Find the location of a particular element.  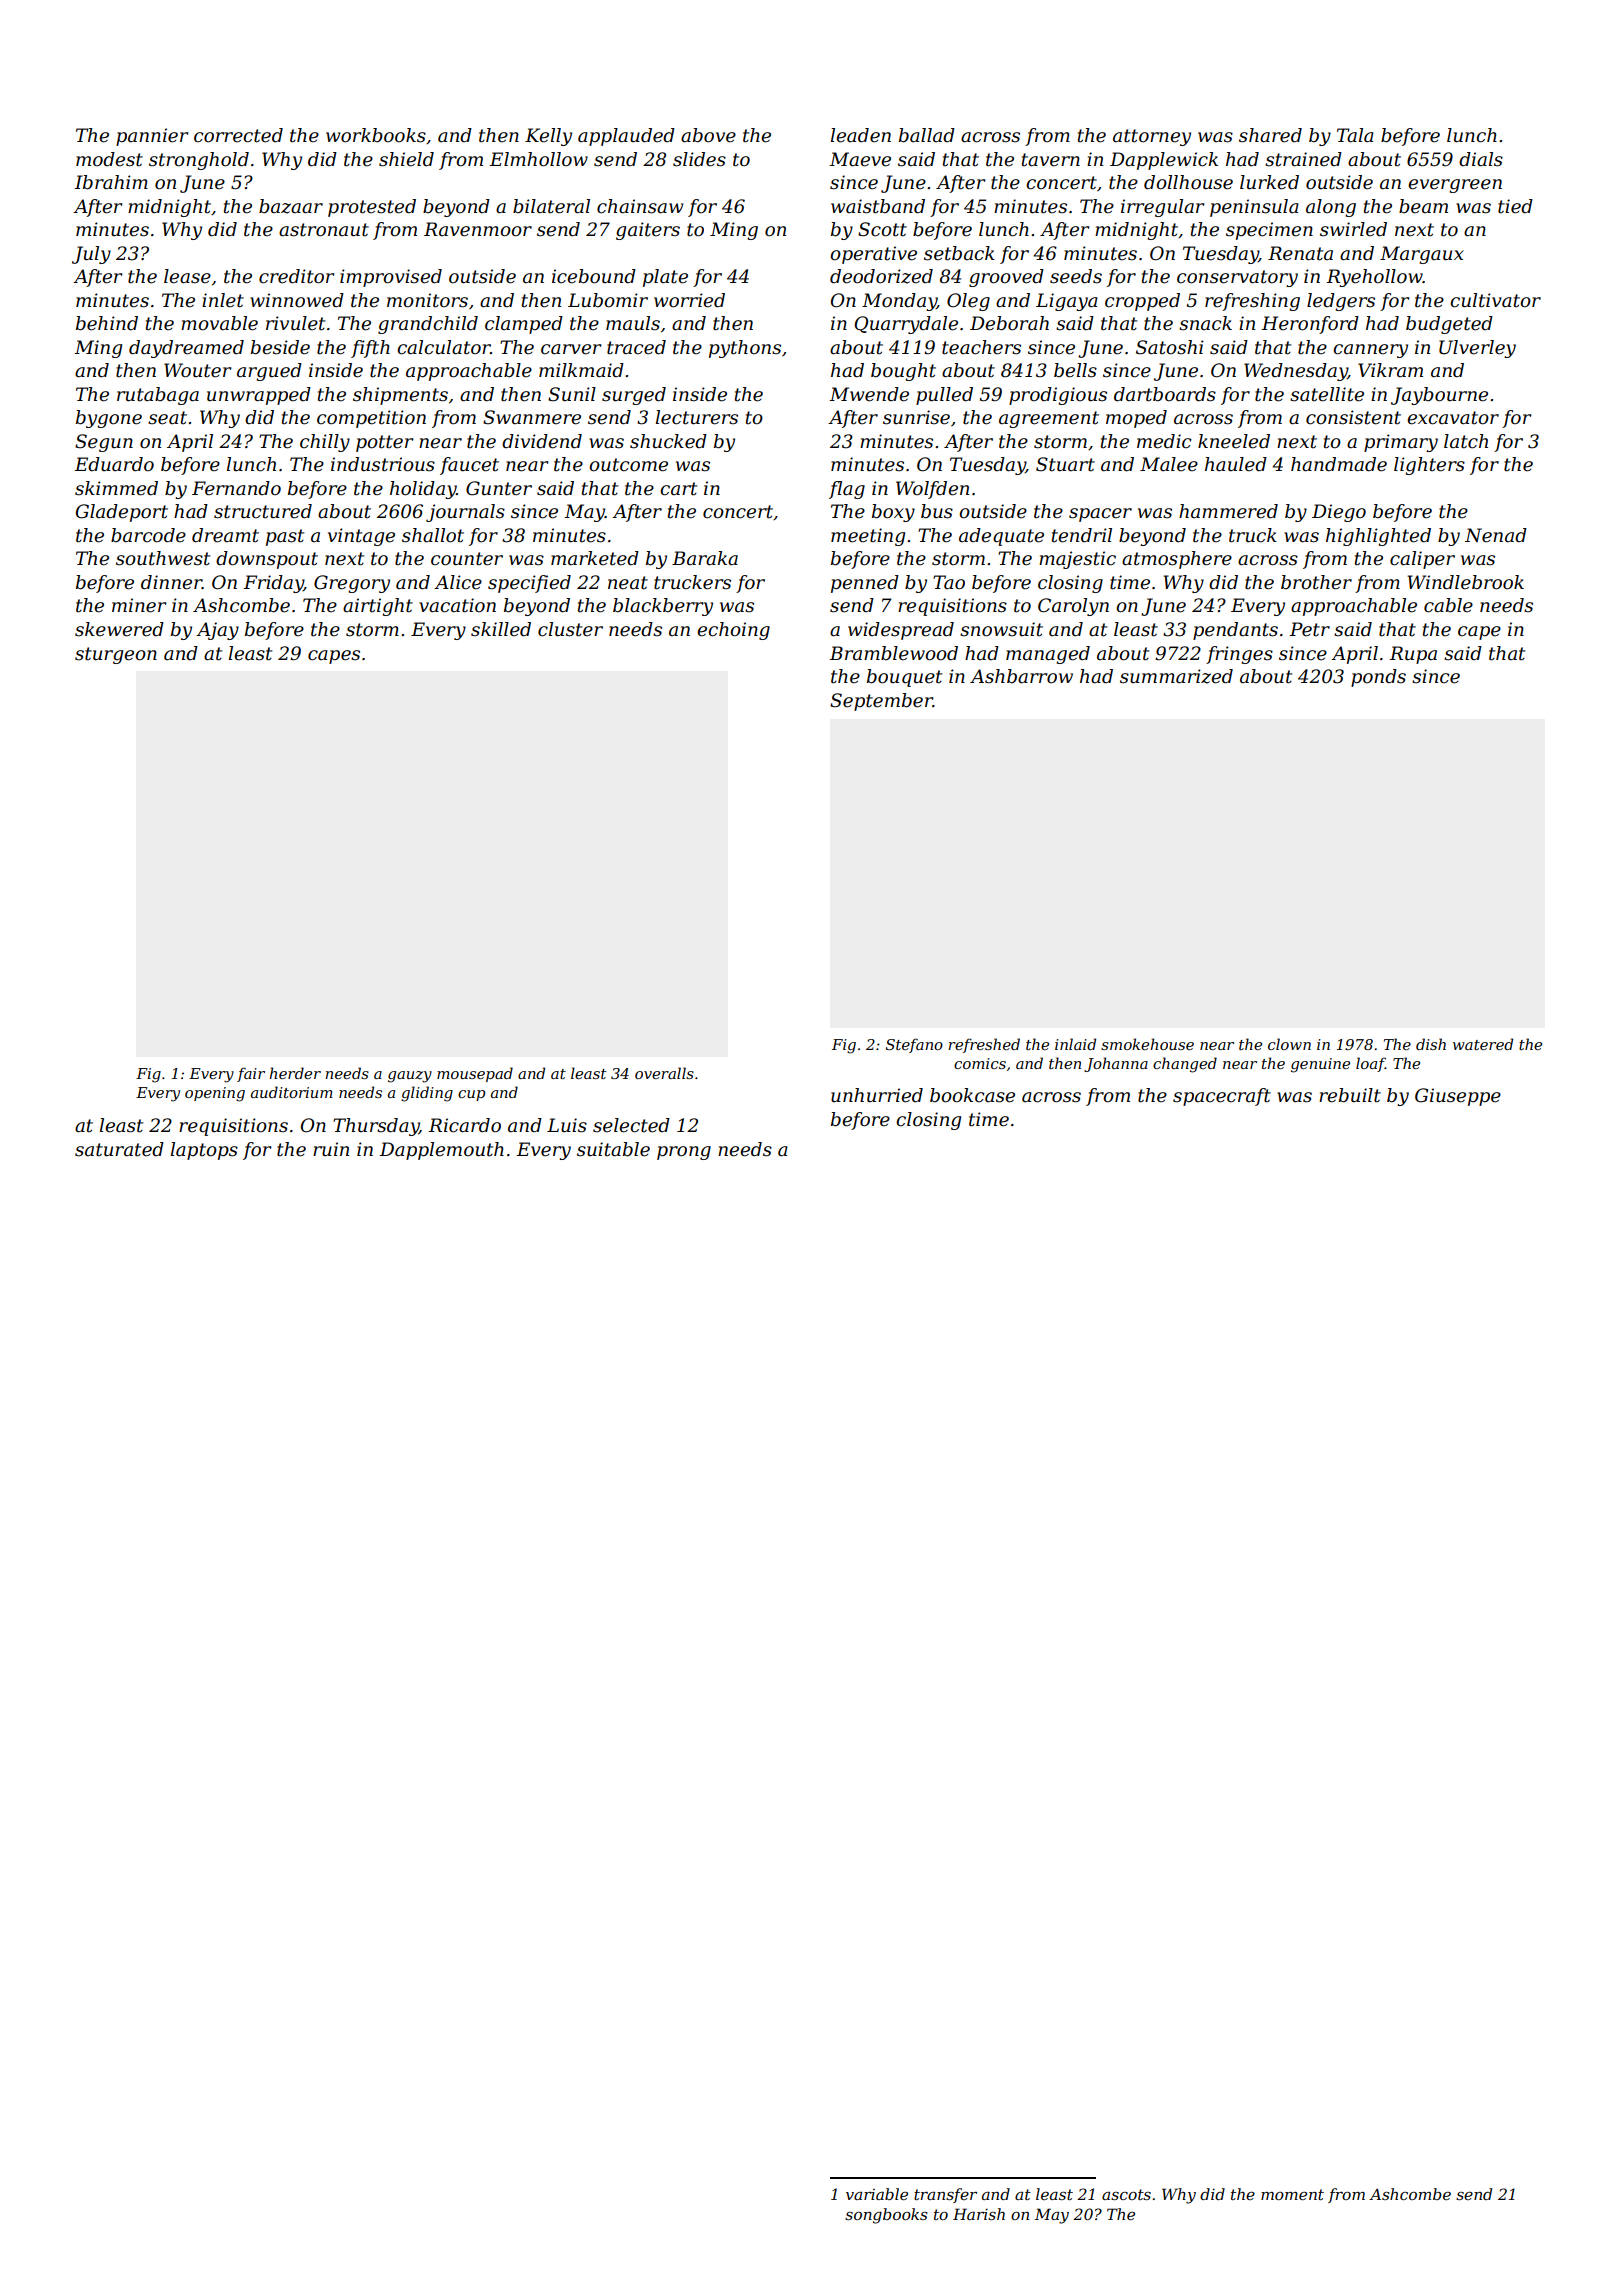

Ulverley is located at coordinates (1477, 349).
